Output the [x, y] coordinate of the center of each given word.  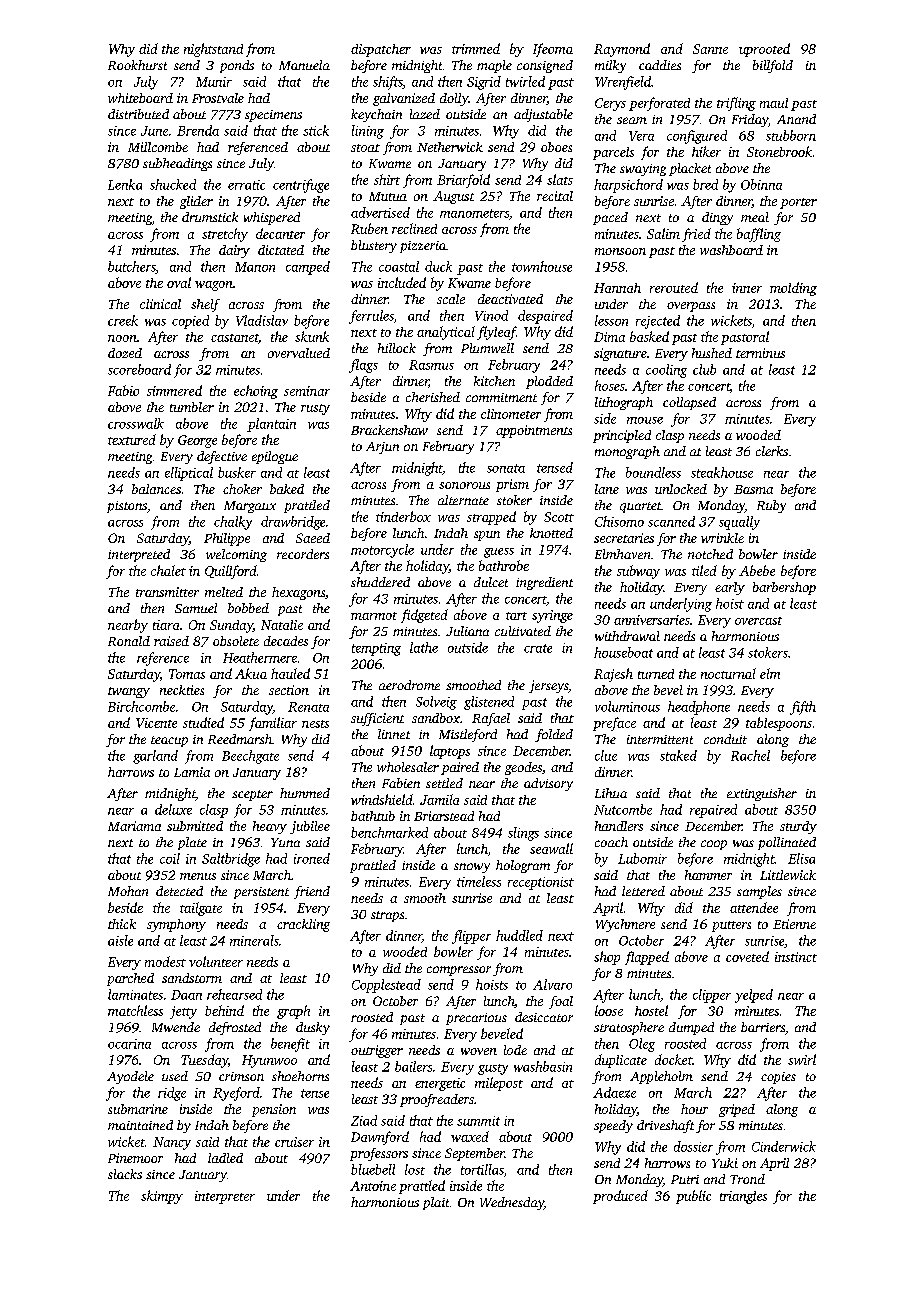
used [175, 1076]
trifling [736, 104]
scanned [671, 521]
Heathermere [260, 657]
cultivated [523, 631]
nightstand [213, 50]
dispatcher [381, 50]
